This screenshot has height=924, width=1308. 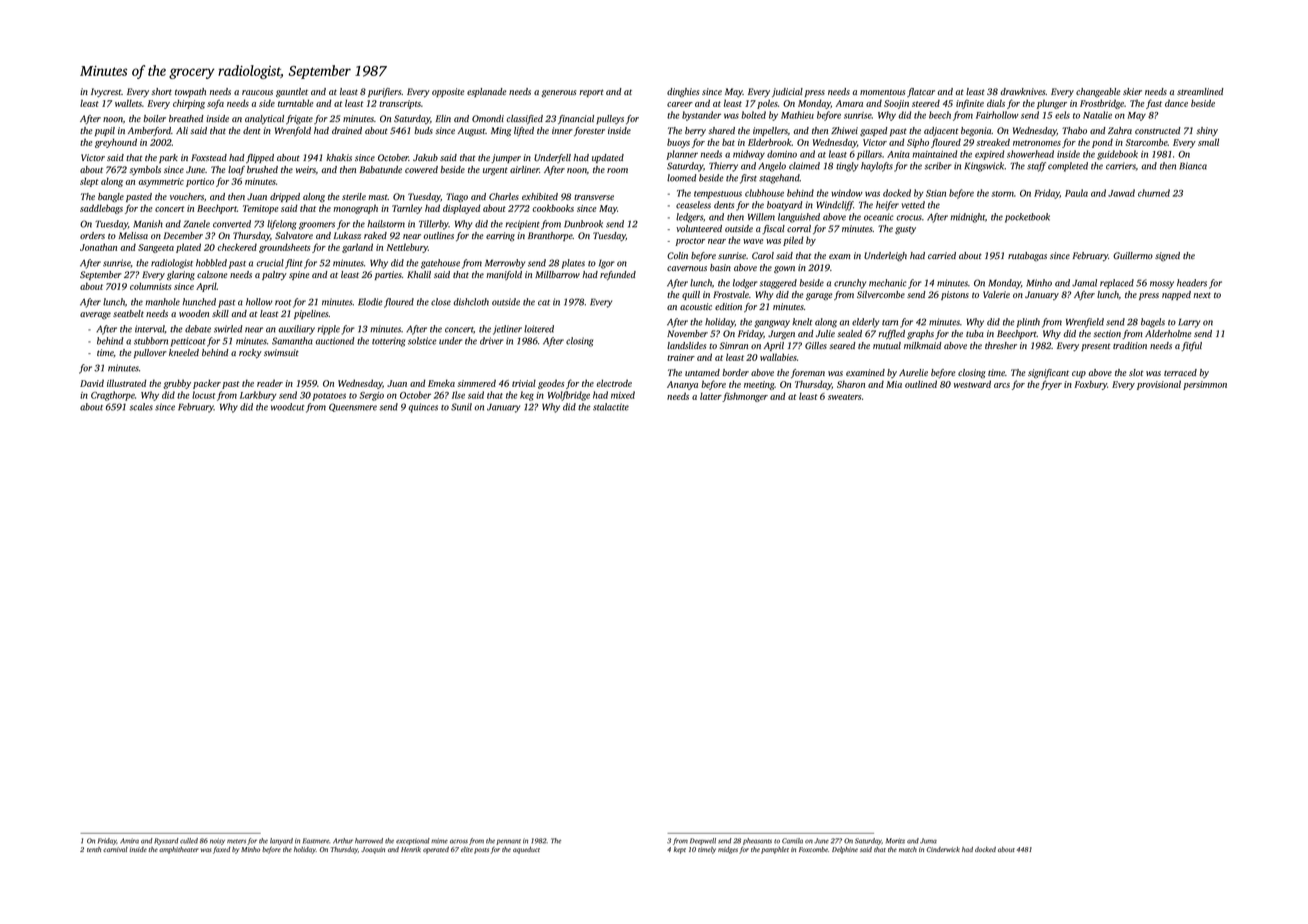 What do you see at coordinates (166, 841) in the screenshot?
I see `Ryszard` at bounding box center [166, 841].
